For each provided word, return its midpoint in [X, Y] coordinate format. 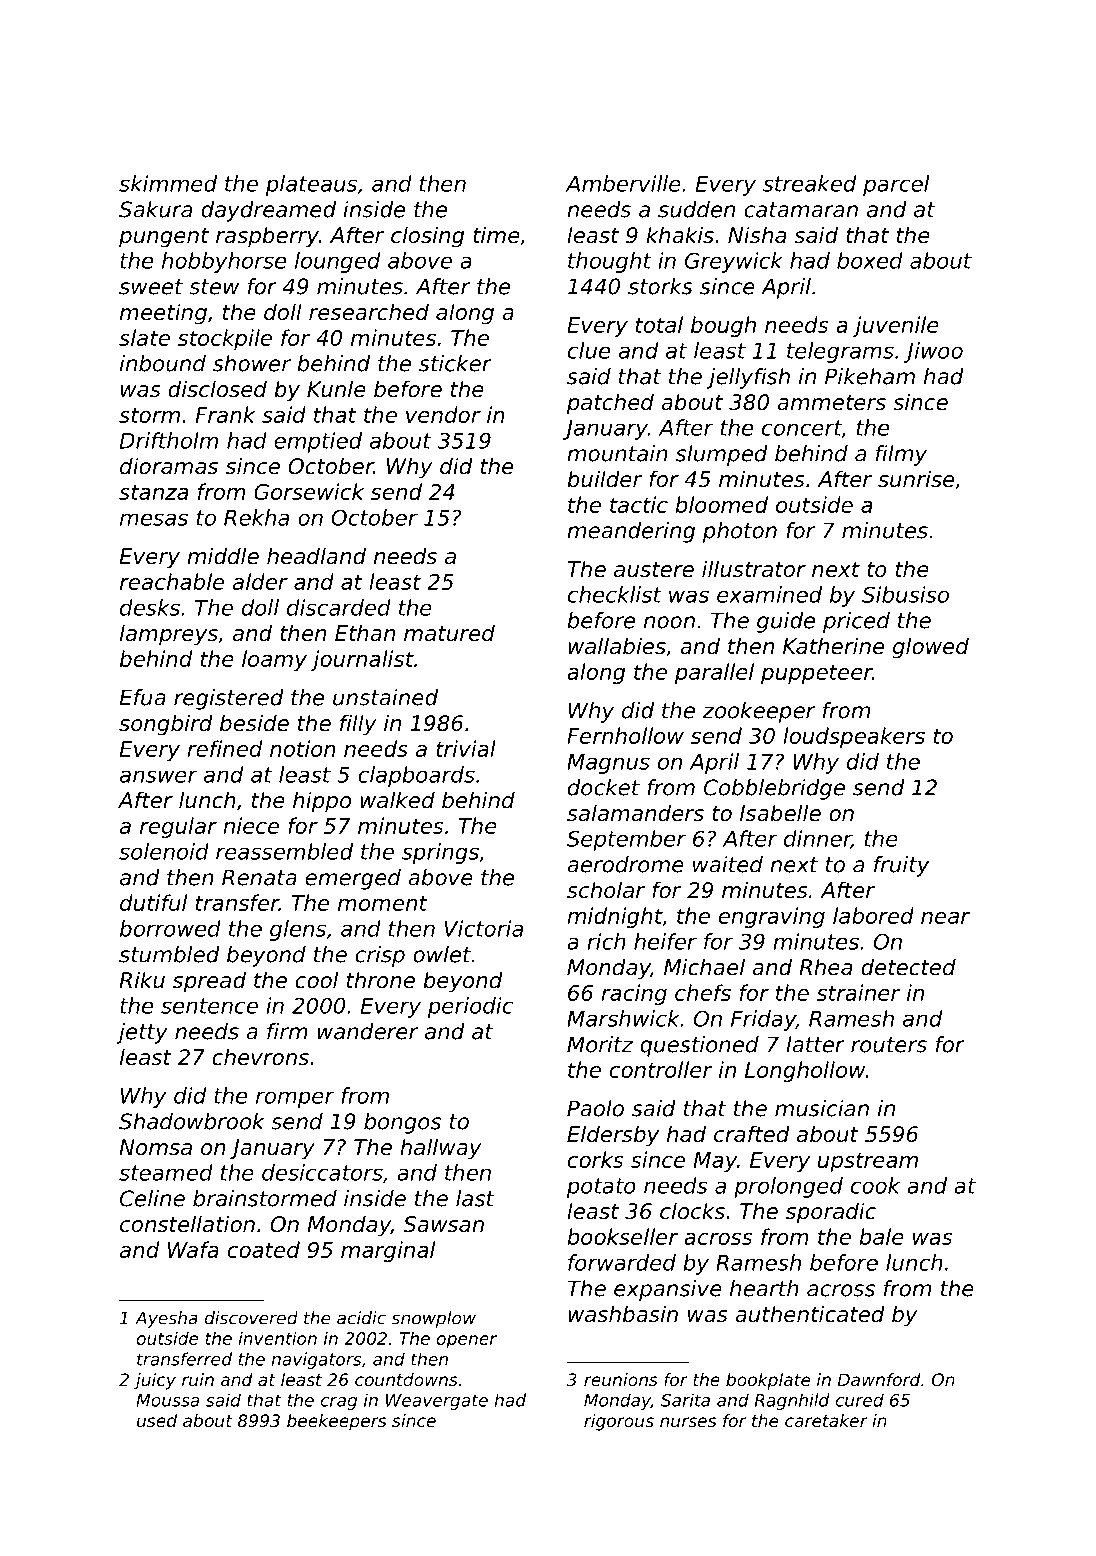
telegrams [840, 352]
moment [383, 903]
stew [214, 287]
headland [316, 556]
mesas [154, 519]
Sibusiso [905, 594]
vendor [443, 414]
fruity [901, 866]
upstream [868, 1162]
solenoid [164, 851]
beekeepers [336, 1422]
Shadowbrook [192, 1121]
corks [596, 1159]
